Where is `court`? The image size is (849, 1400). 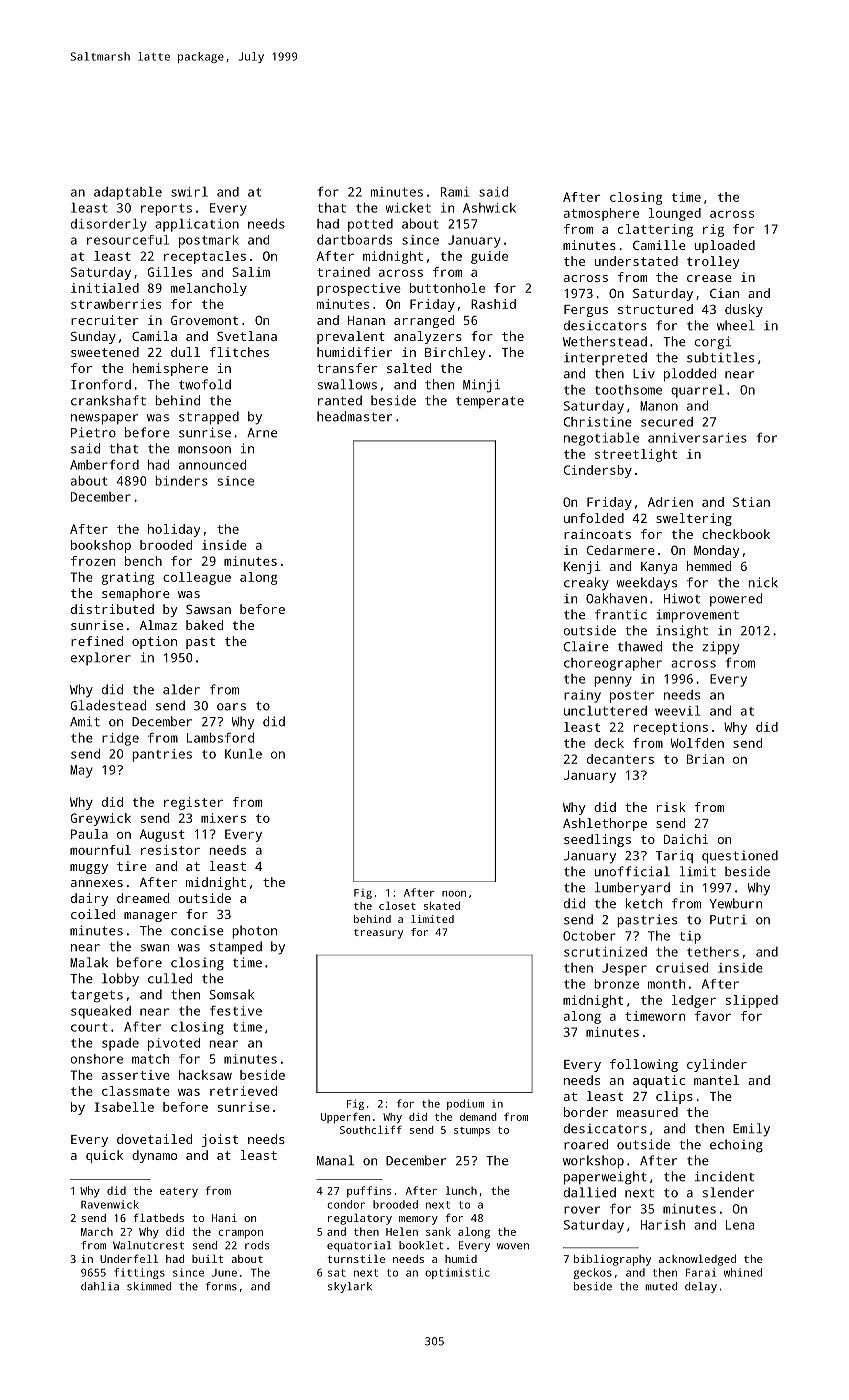 court is located at coordinates (89, 1027).
